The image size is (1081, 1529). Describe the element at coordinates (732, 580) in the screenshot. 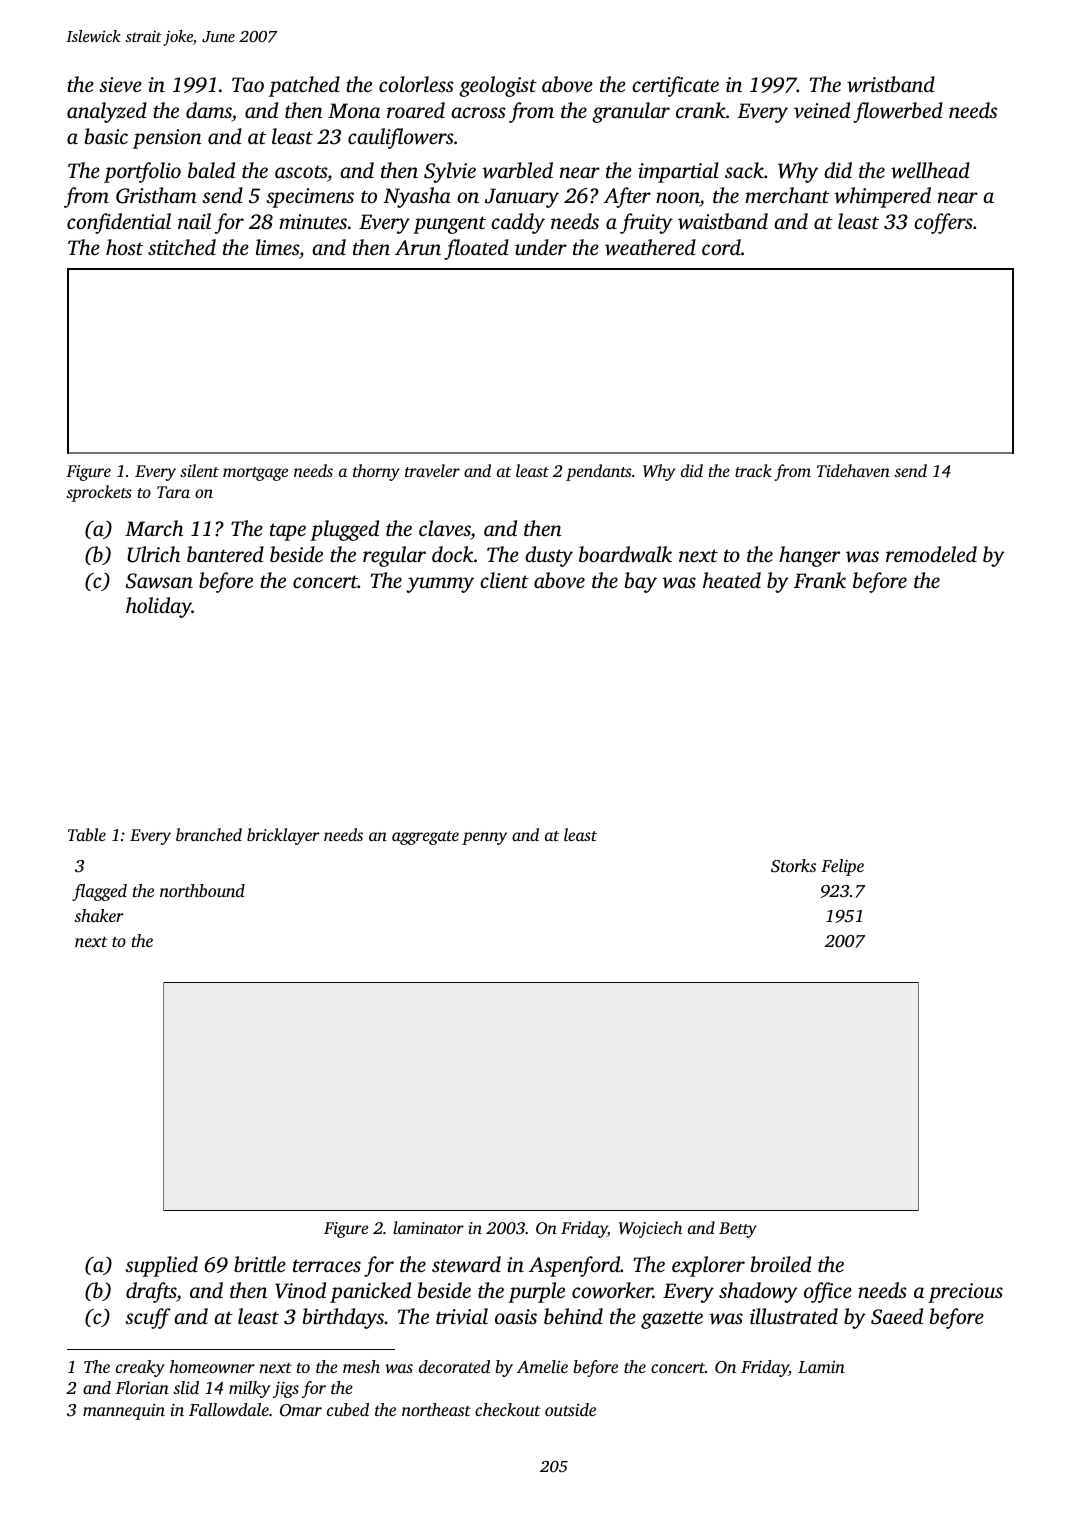

I see `heated` at that location.
